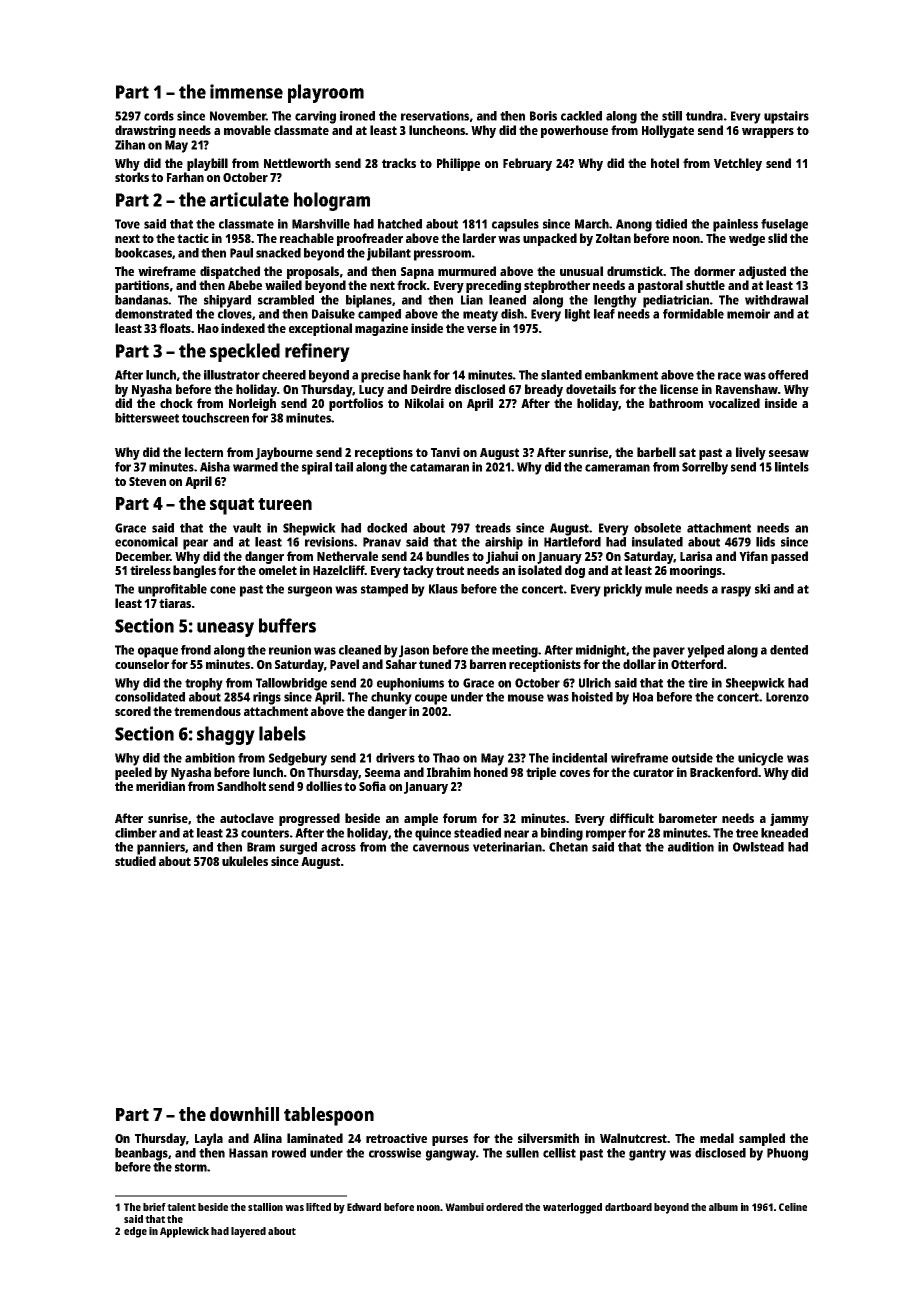 The width and height of the screenshot is (924, 1308). What do you see at coordinates (246, 91) in the screenshot?
I see `immense` at bounding box center [246, 91].
